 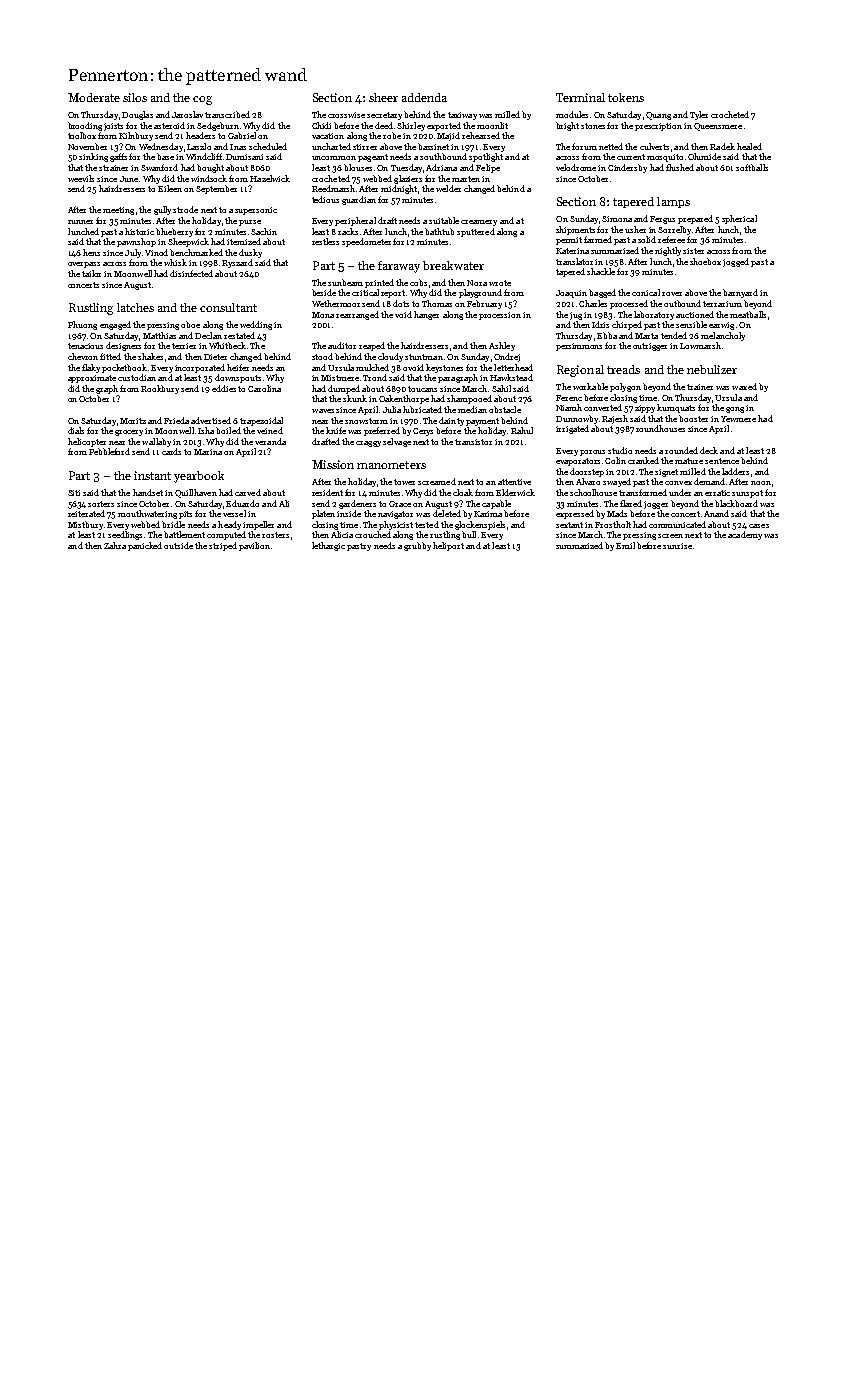 I want to click on Marta, so click(x=646, y=336).
